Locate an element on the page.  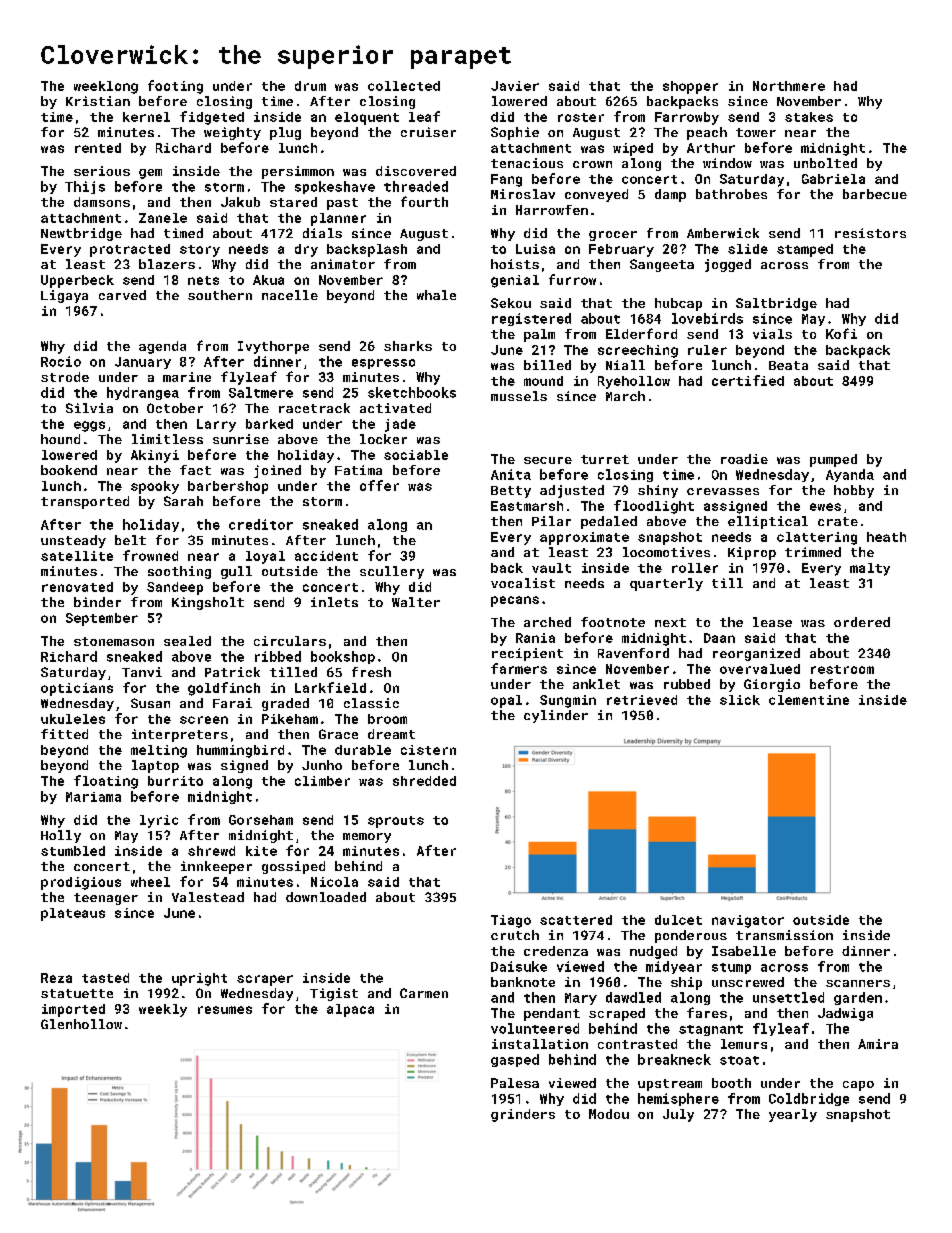
Kristian is located at coordinates (98, 101).
